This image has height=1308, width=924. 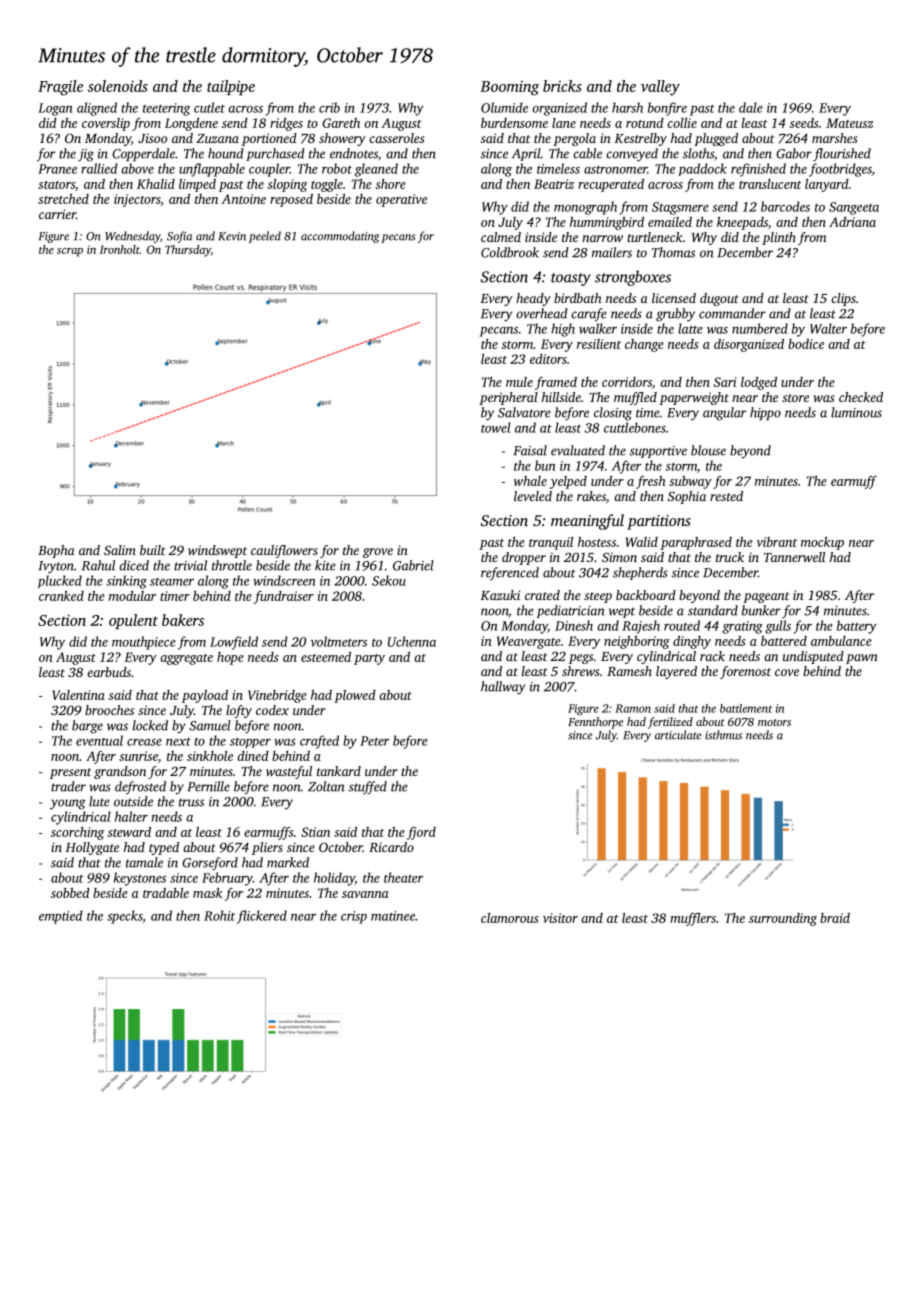 I want to click on scrap, so click(x=70, y=252).
